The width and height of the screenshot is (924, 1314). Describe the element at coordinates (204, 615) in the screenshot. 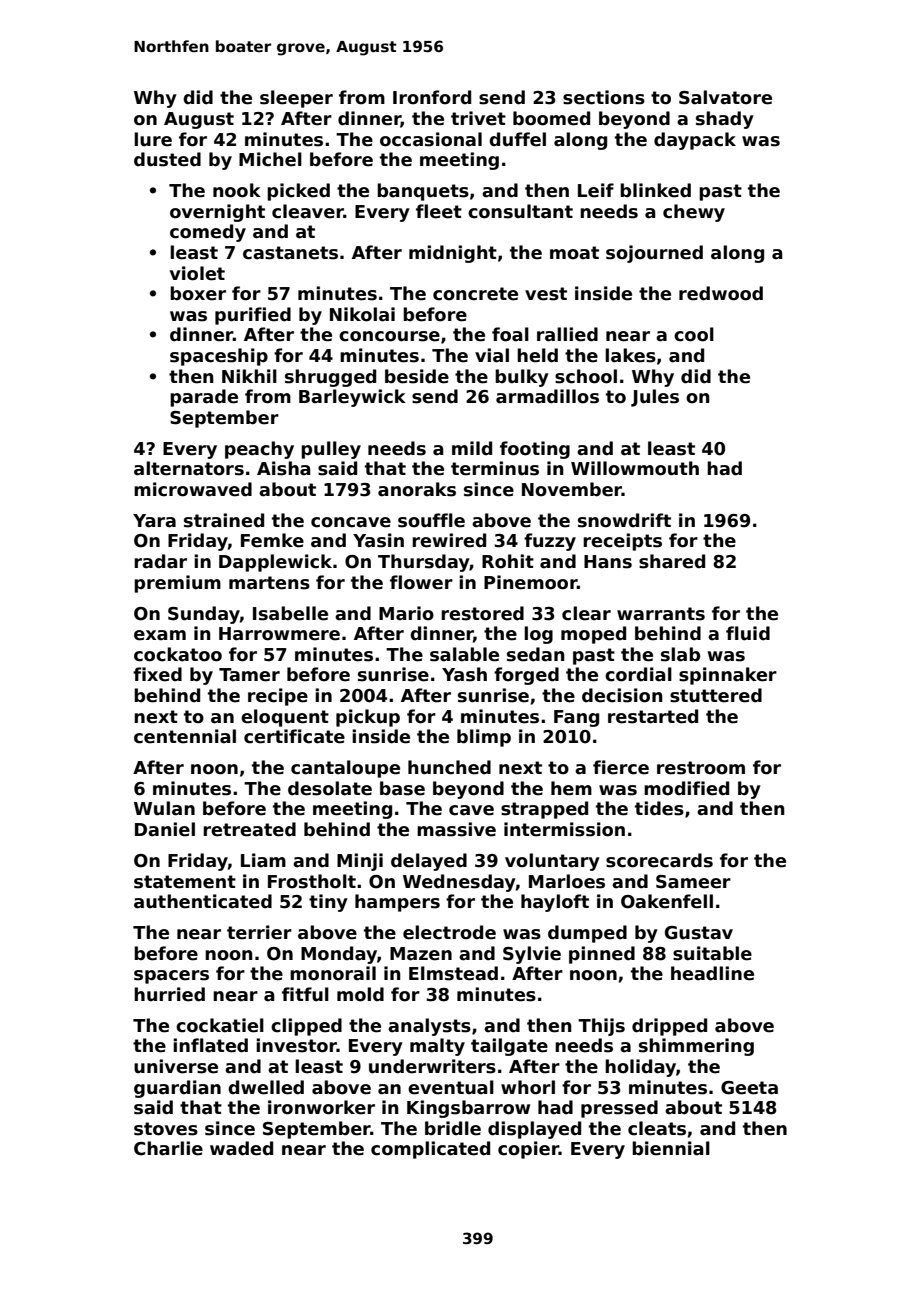

I see `Sunday` at that location.
